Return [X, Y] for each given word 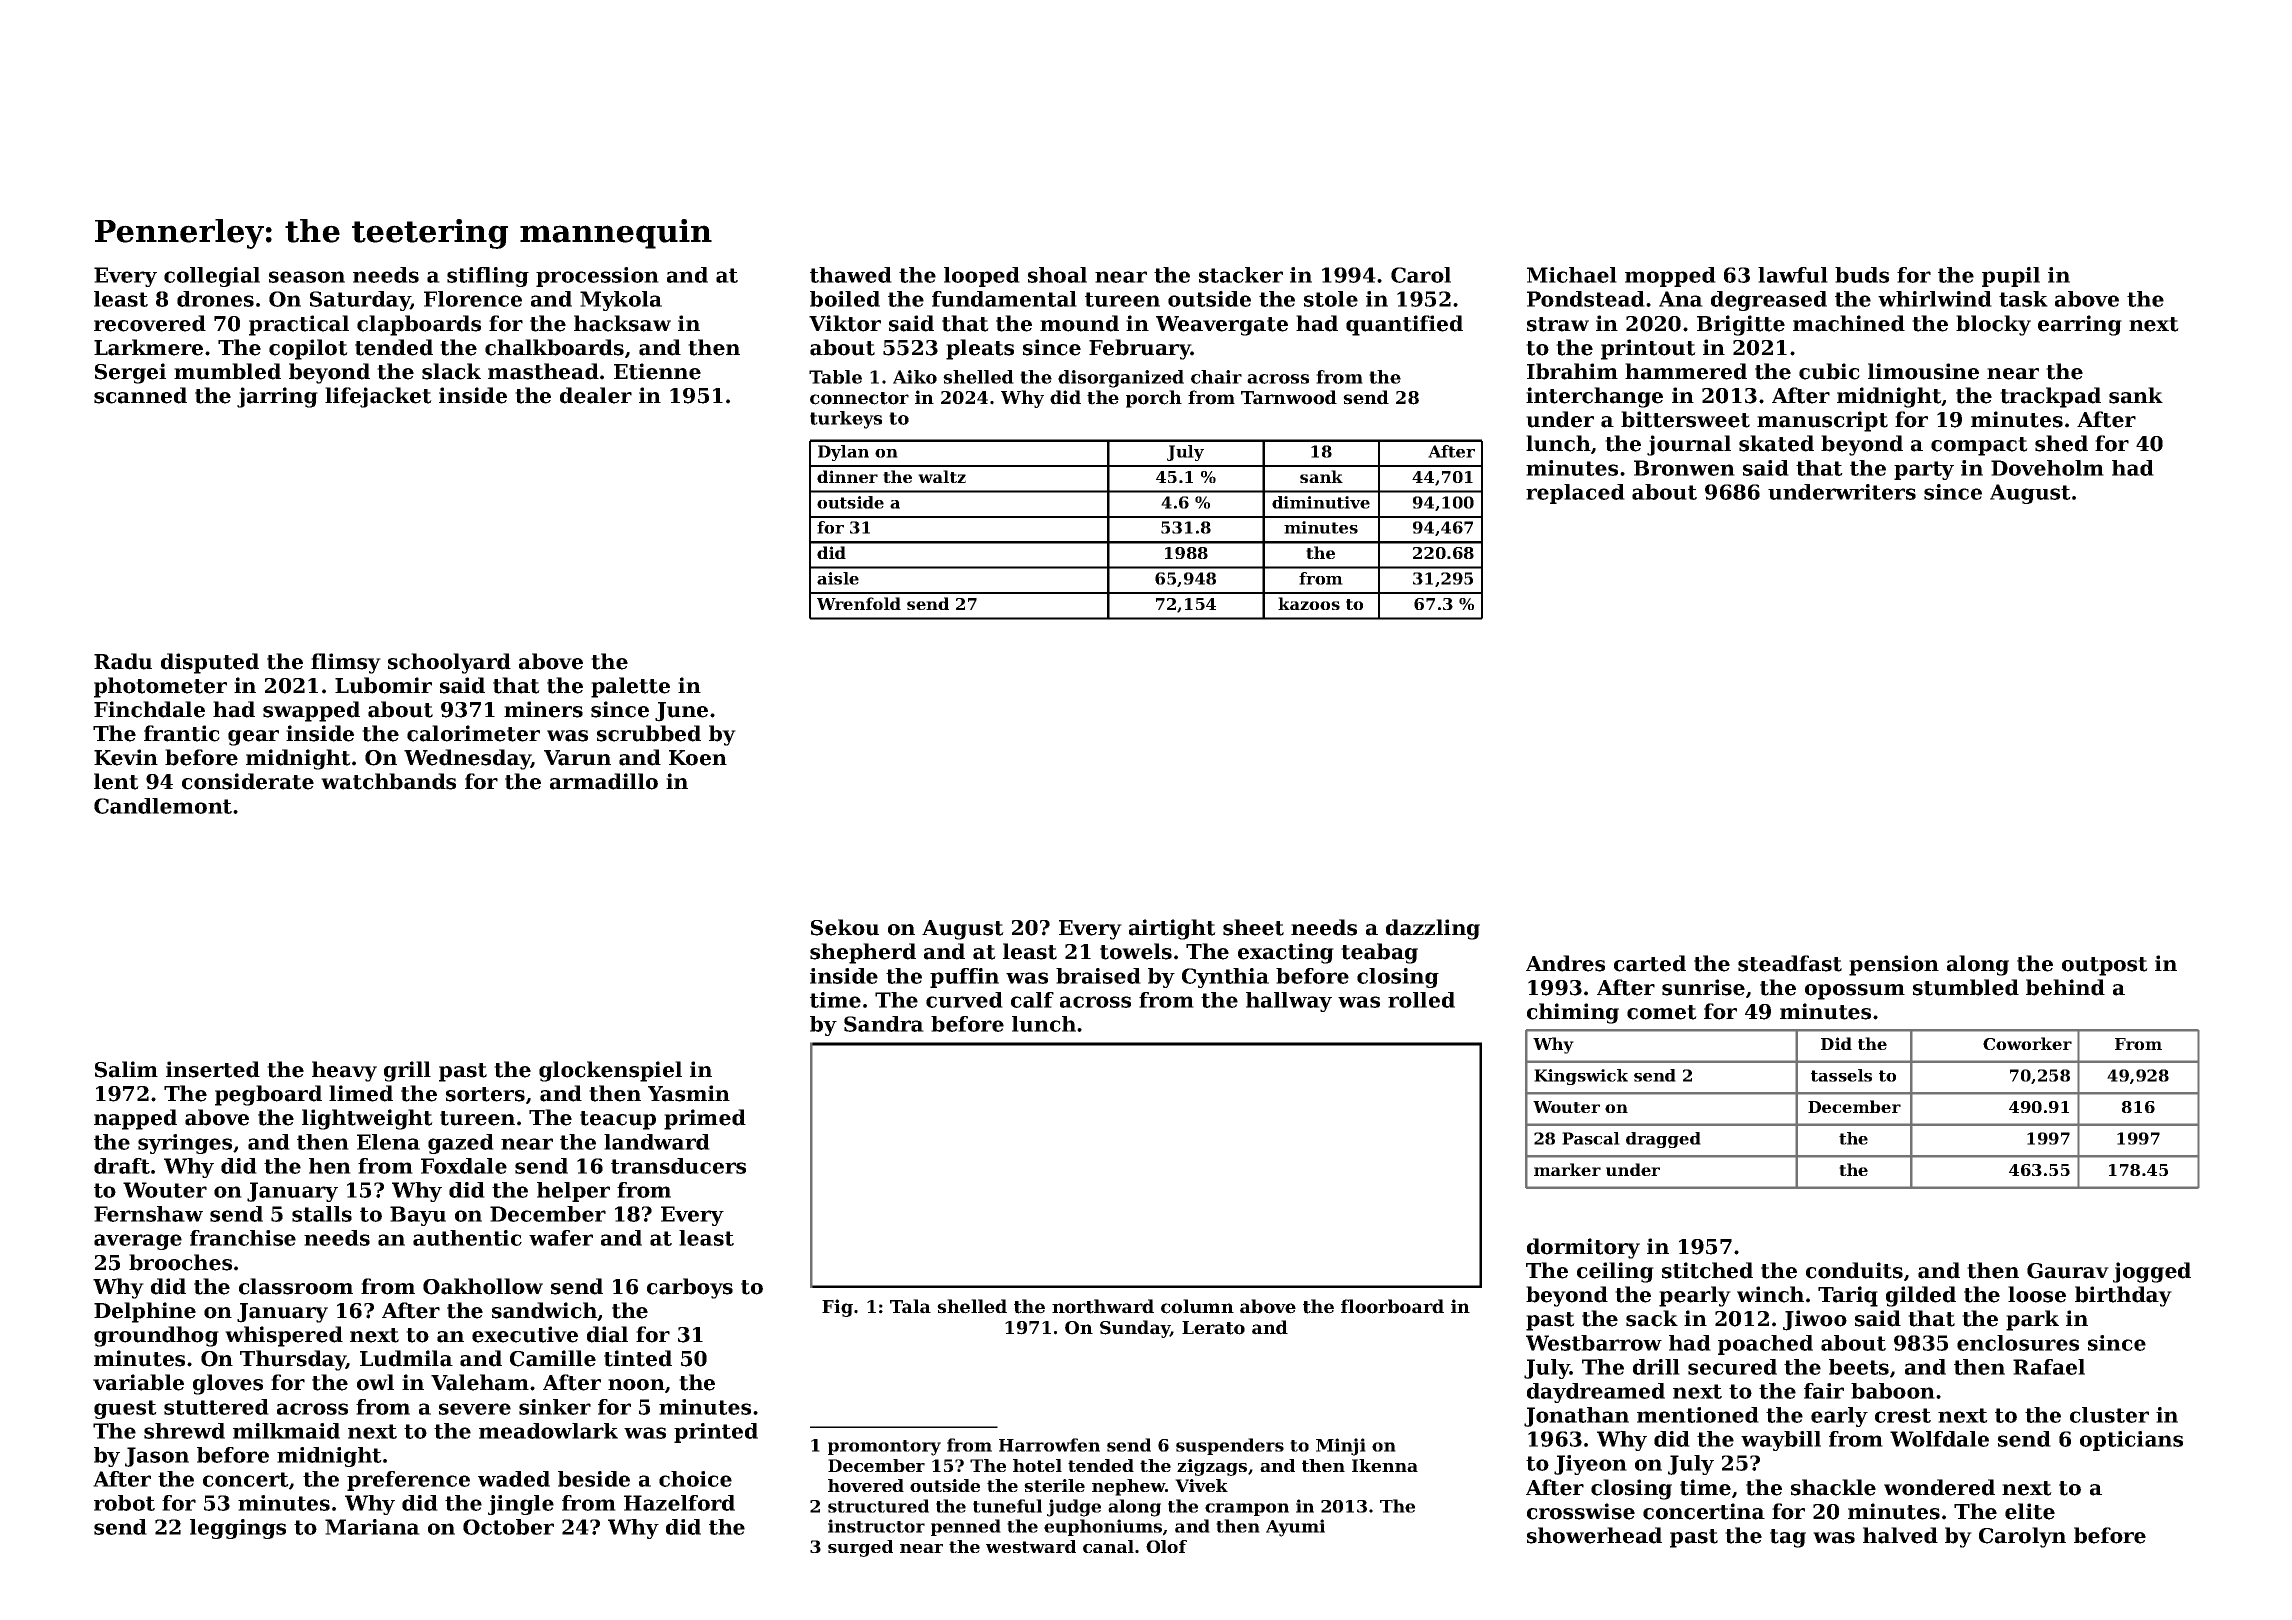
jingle [521, 1505]
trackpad [2050, 397]
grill [407, 1071]
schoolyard [449, 663]
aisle [838, 578]
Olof [1166, 1546]
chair [1216, 377]
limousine [1923, 371]
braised [1098, 976]
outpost [2105, 966]
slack [451, 371]
